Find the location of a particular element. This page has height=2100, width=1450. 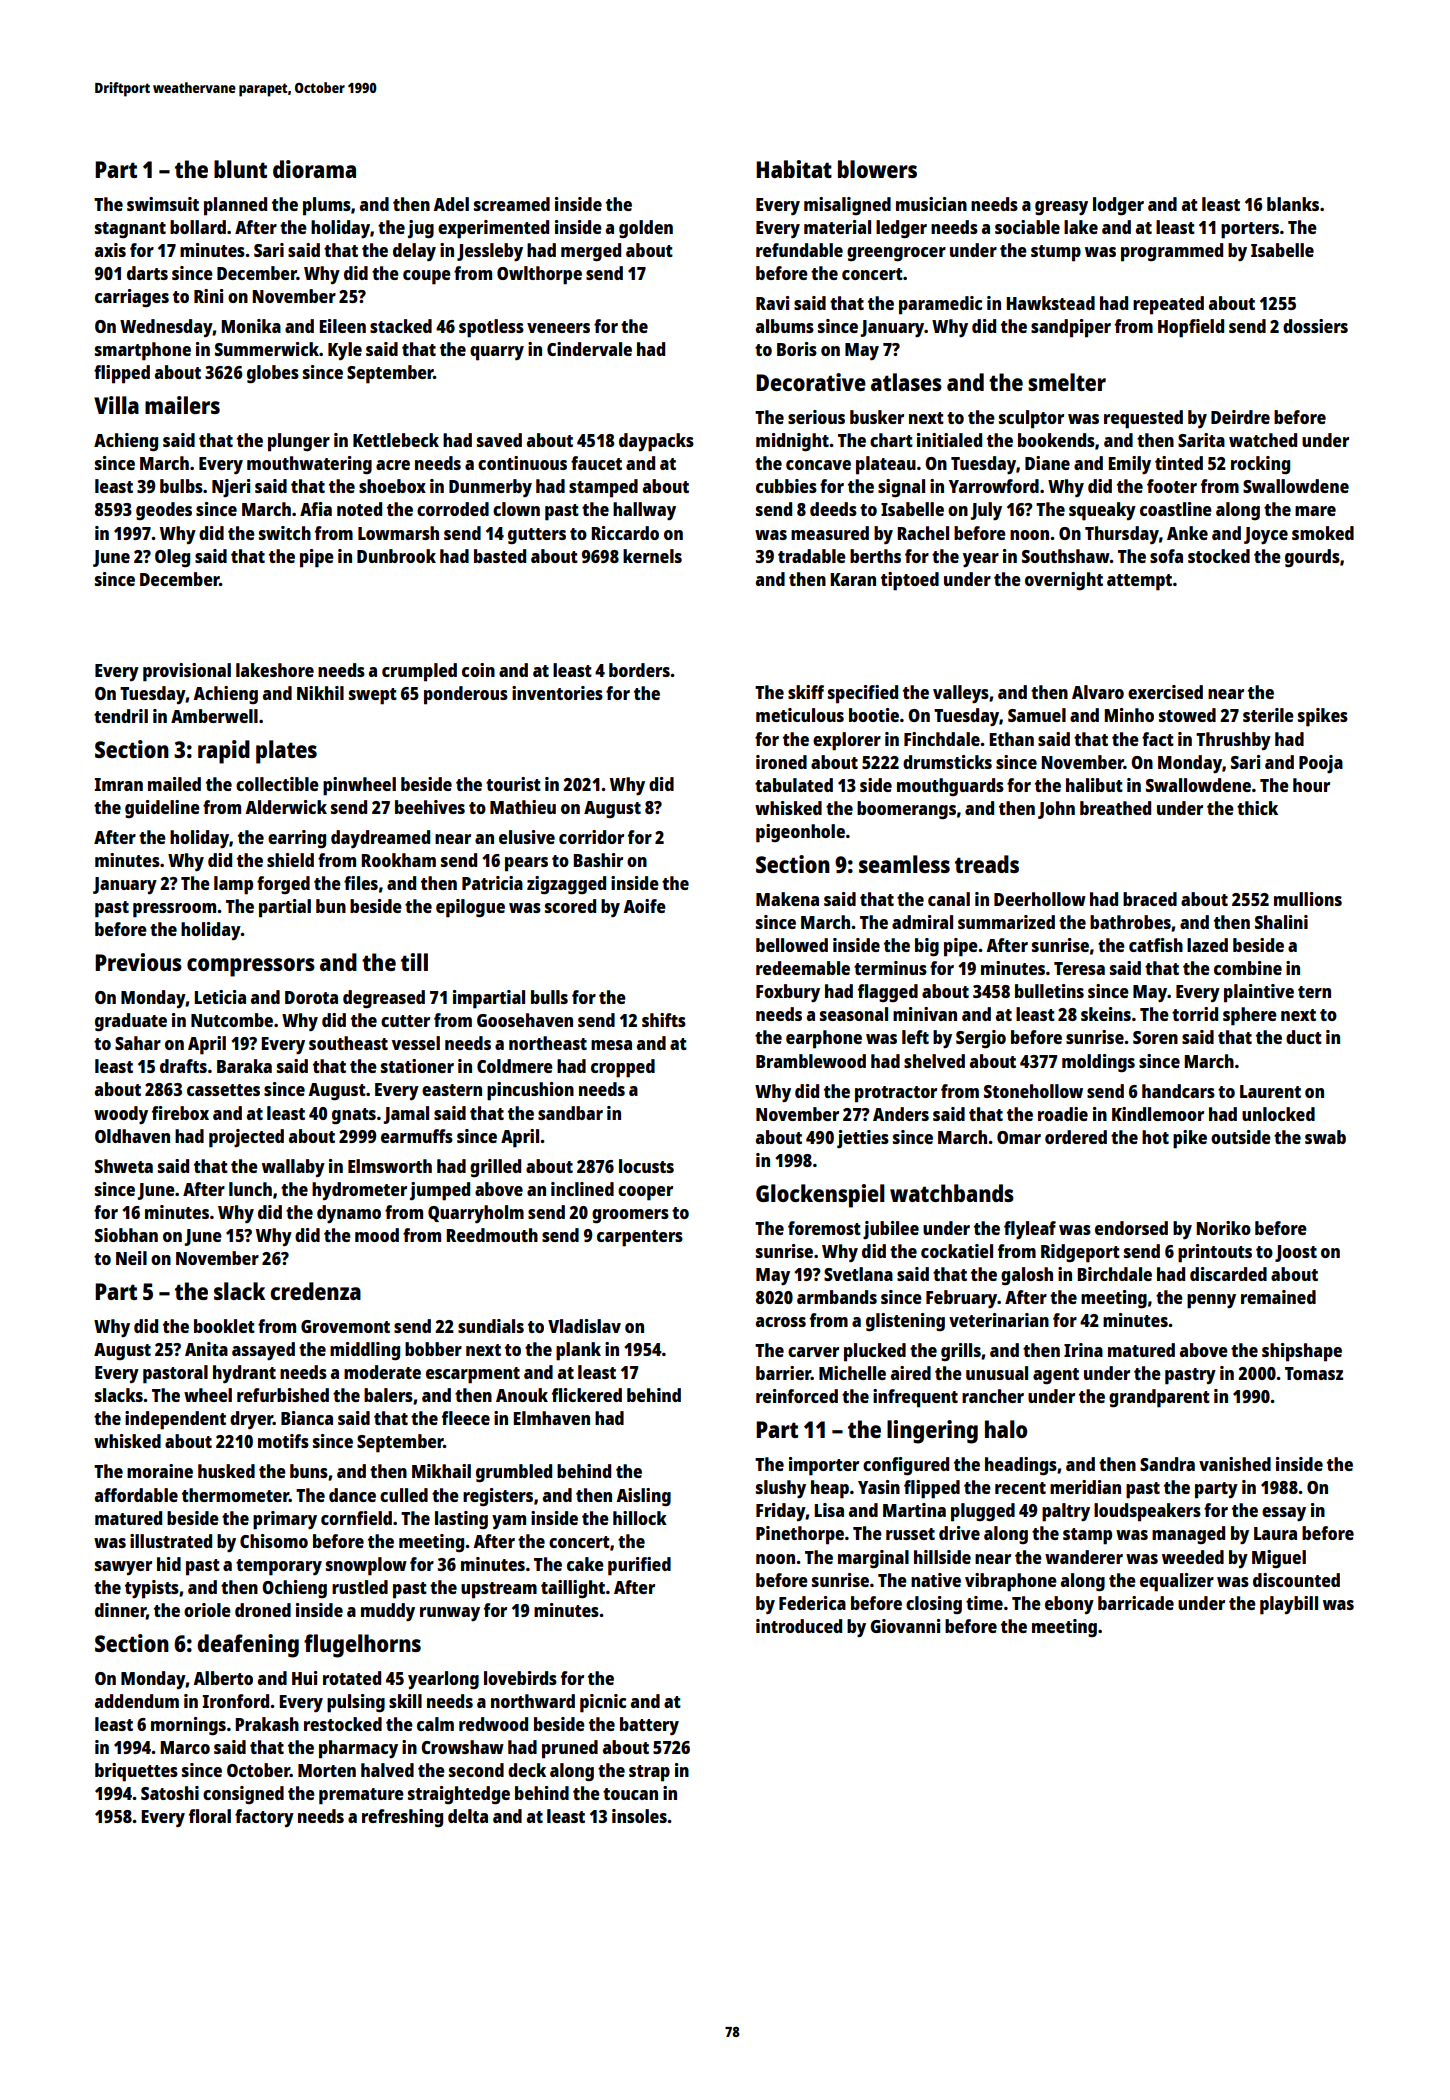

Monika is located at coordinates (251, 326).
